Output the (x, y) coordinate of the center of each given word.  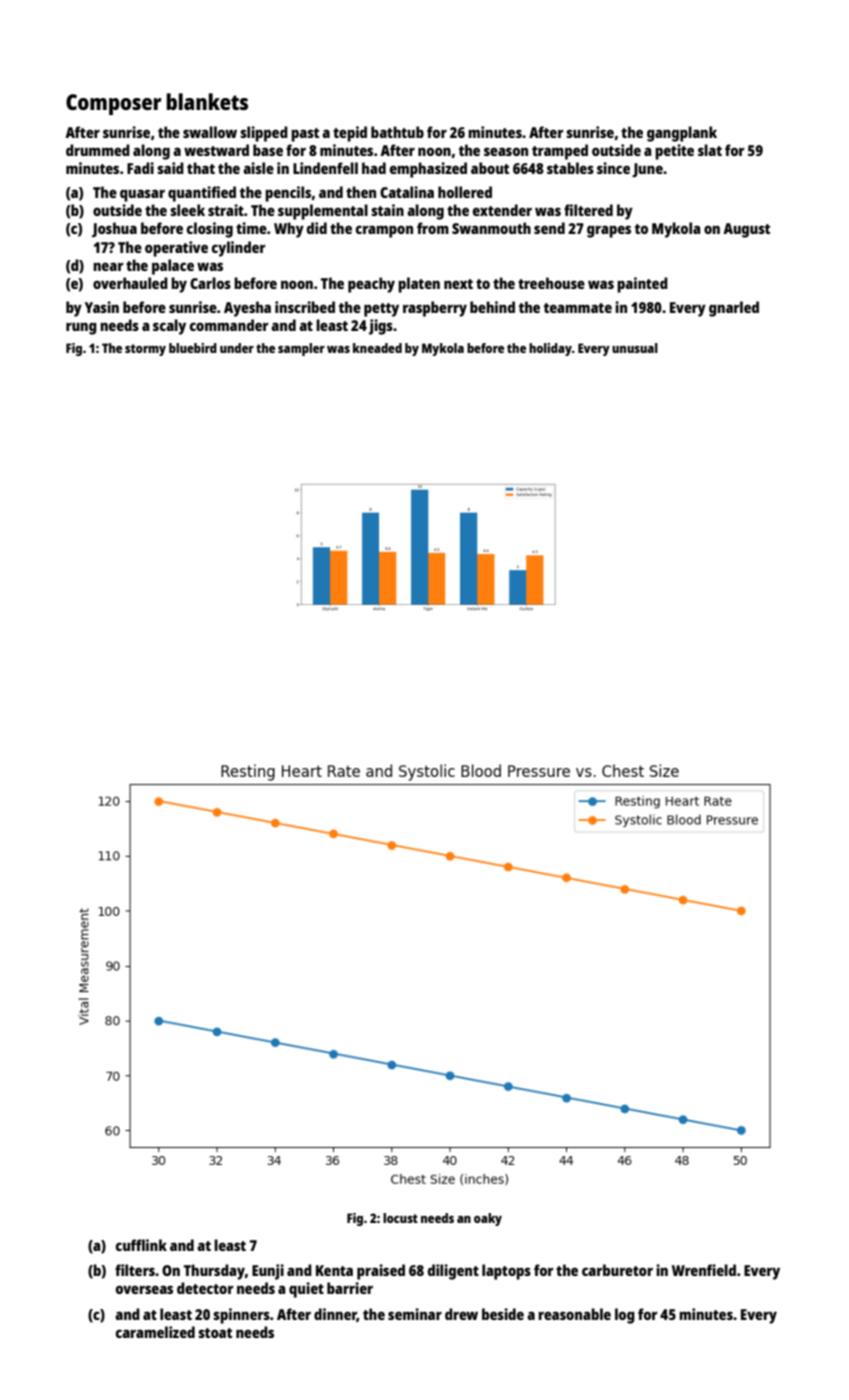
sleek (187, 210)
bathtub (397, 132)
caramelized (155, 1332)
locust (400, 1218)
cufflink (141, 1245)
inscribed (305, 307)
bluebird (193, 348)
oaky (488, 1219)
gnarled (734, 309)
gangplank (682, 134)
